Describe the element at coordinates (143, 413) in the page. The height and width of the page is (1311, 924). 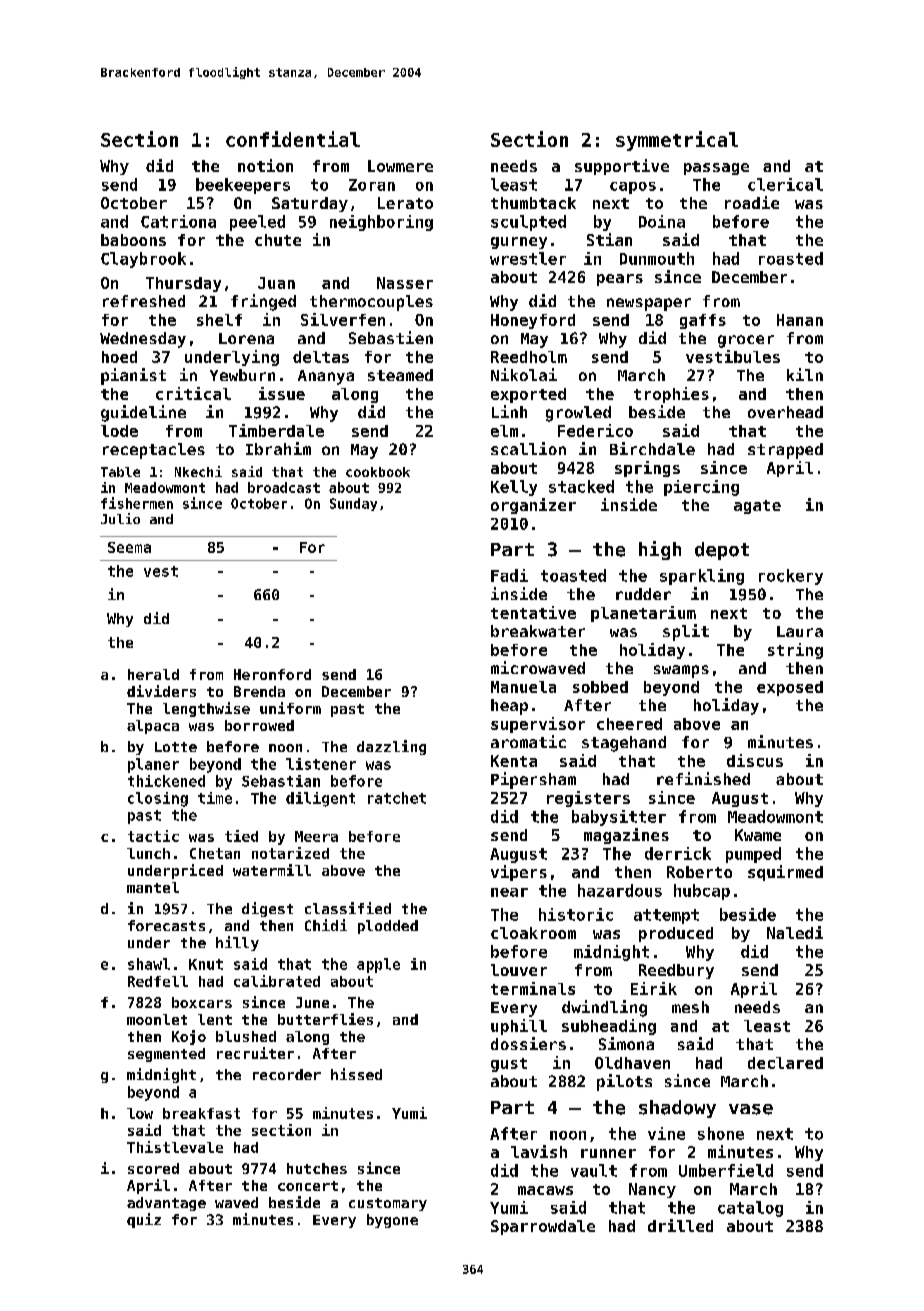
I see `guideline` at that location.
